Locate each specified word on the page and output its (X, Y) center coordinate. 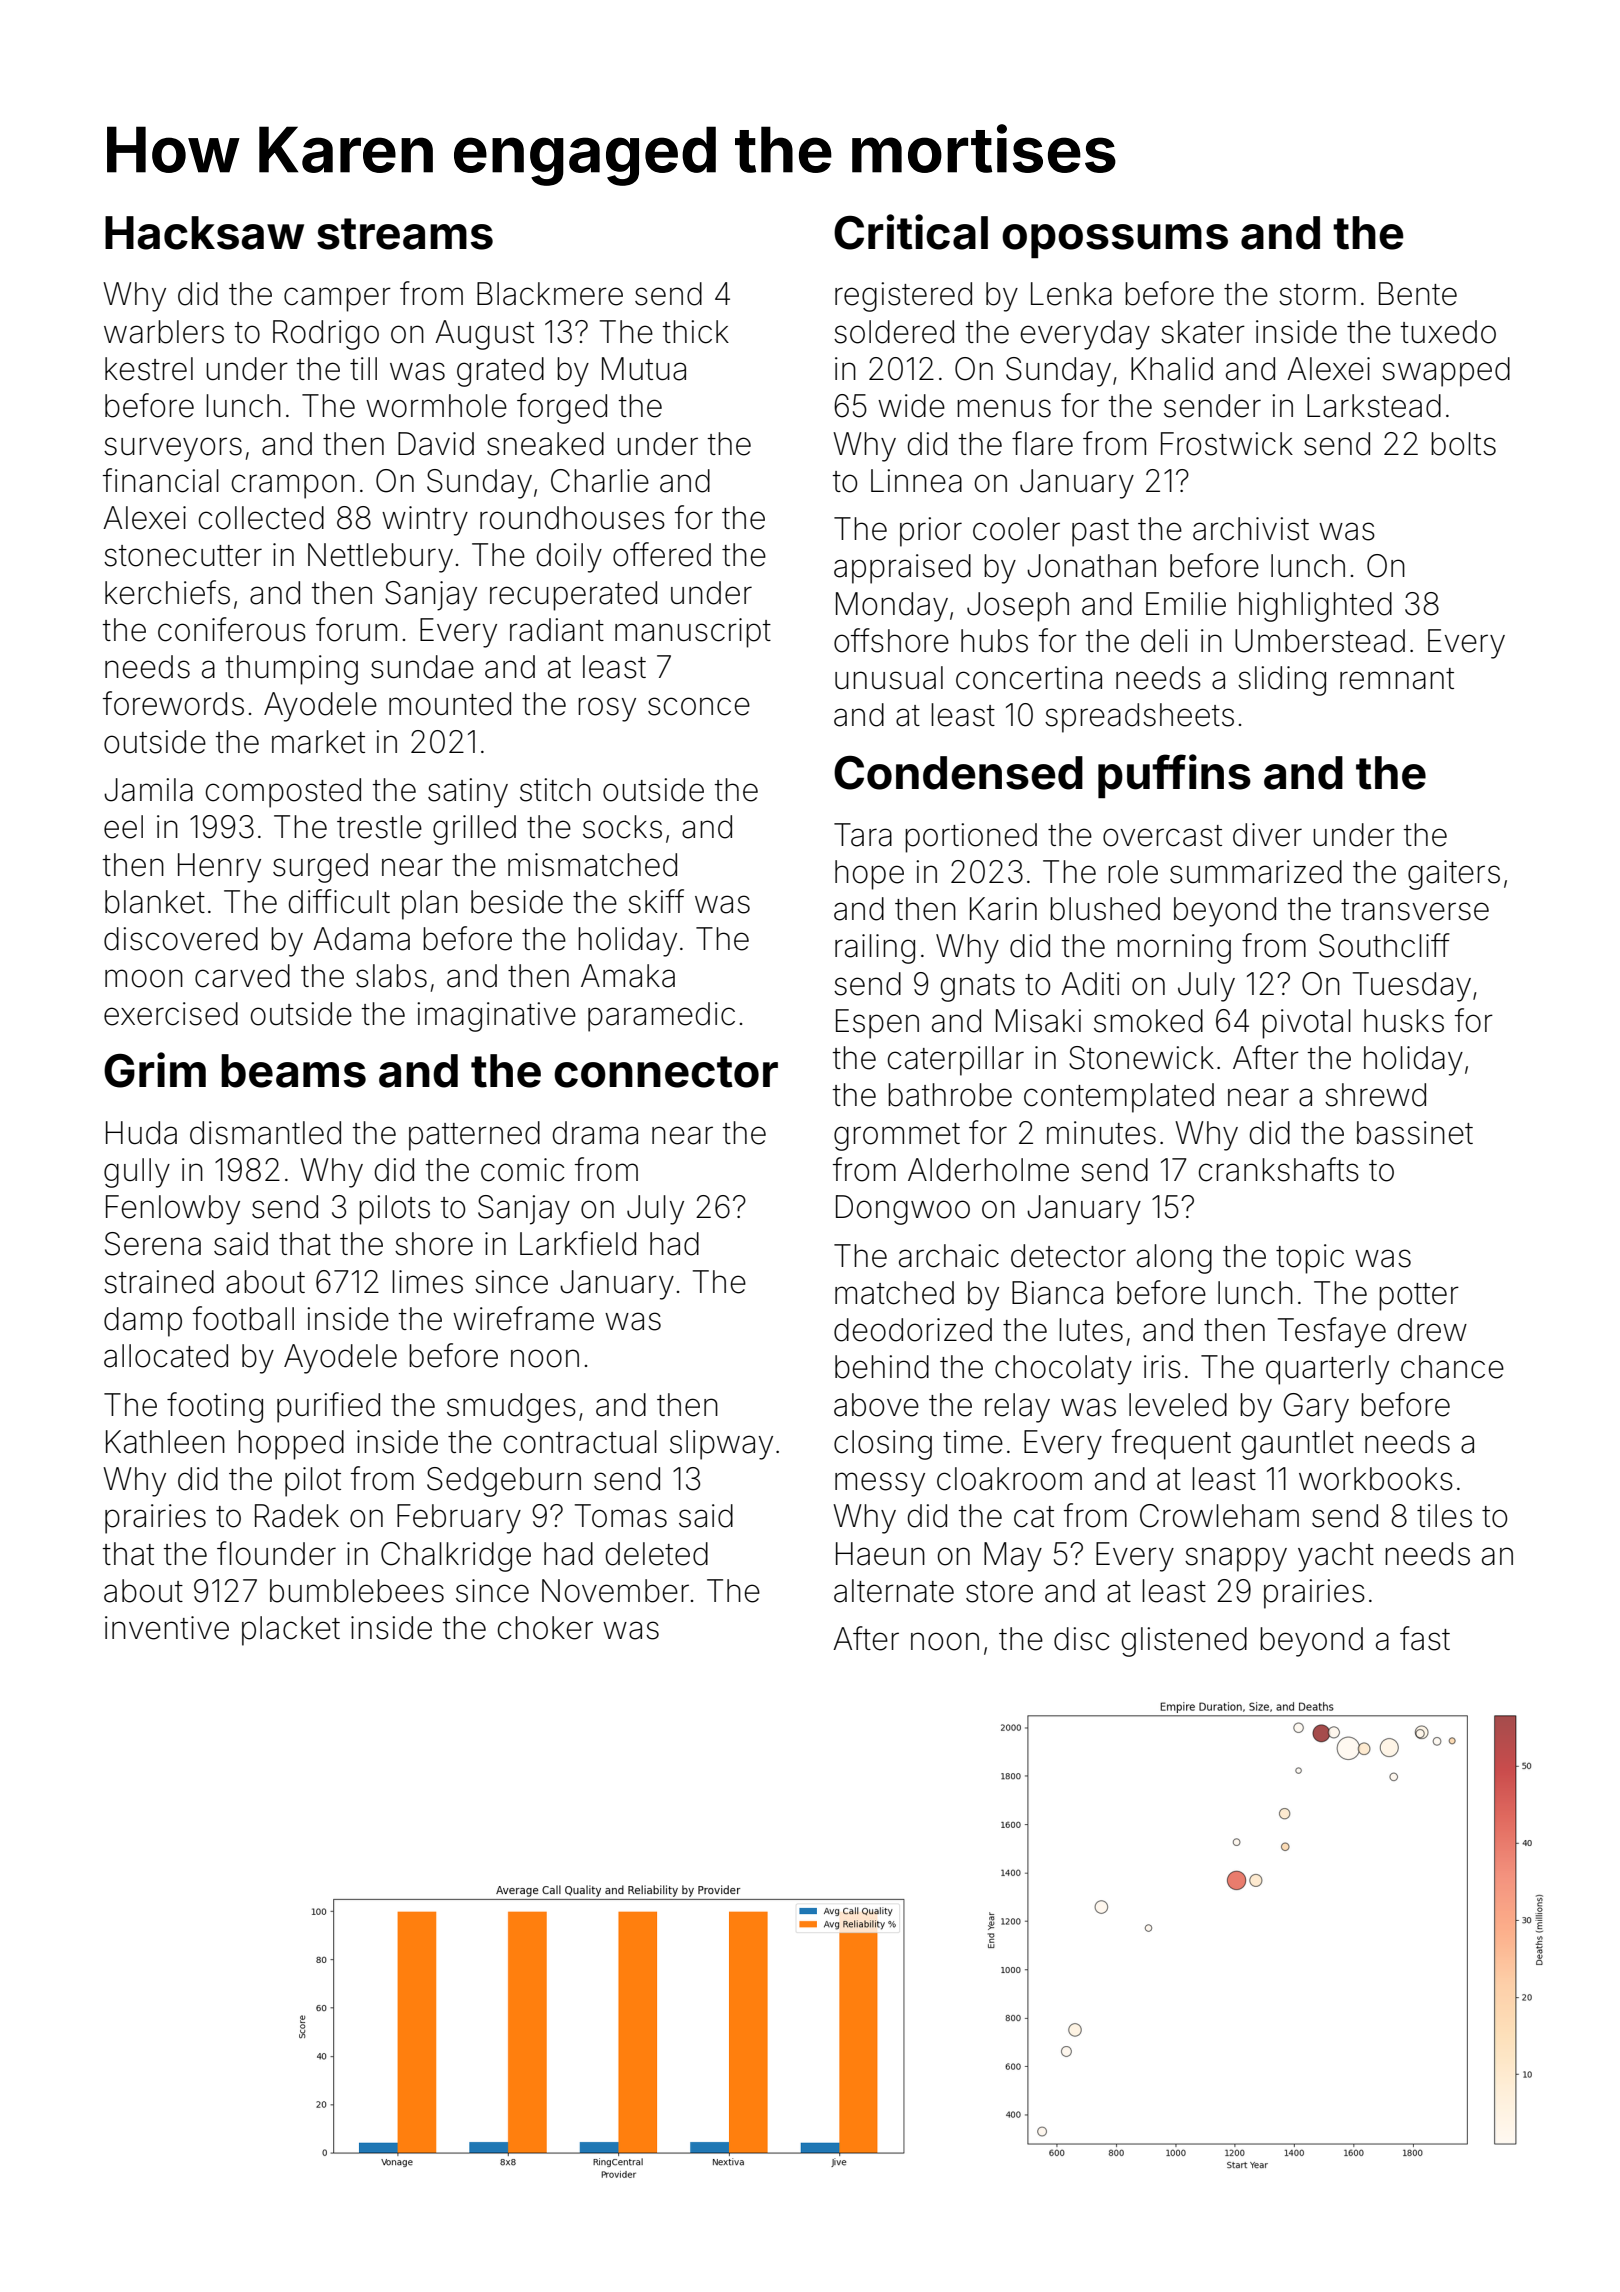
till (363, 368)
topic (1310, 1259)
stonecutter (183, 556)
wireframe (523, 1318)
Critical (911, 232)
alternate (894, 1591)
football (243, 1318)
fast (1425, 1638)
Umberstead (1320, 641)
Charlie (600, 481)
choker (545, 1628)
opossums (1115, 241)
